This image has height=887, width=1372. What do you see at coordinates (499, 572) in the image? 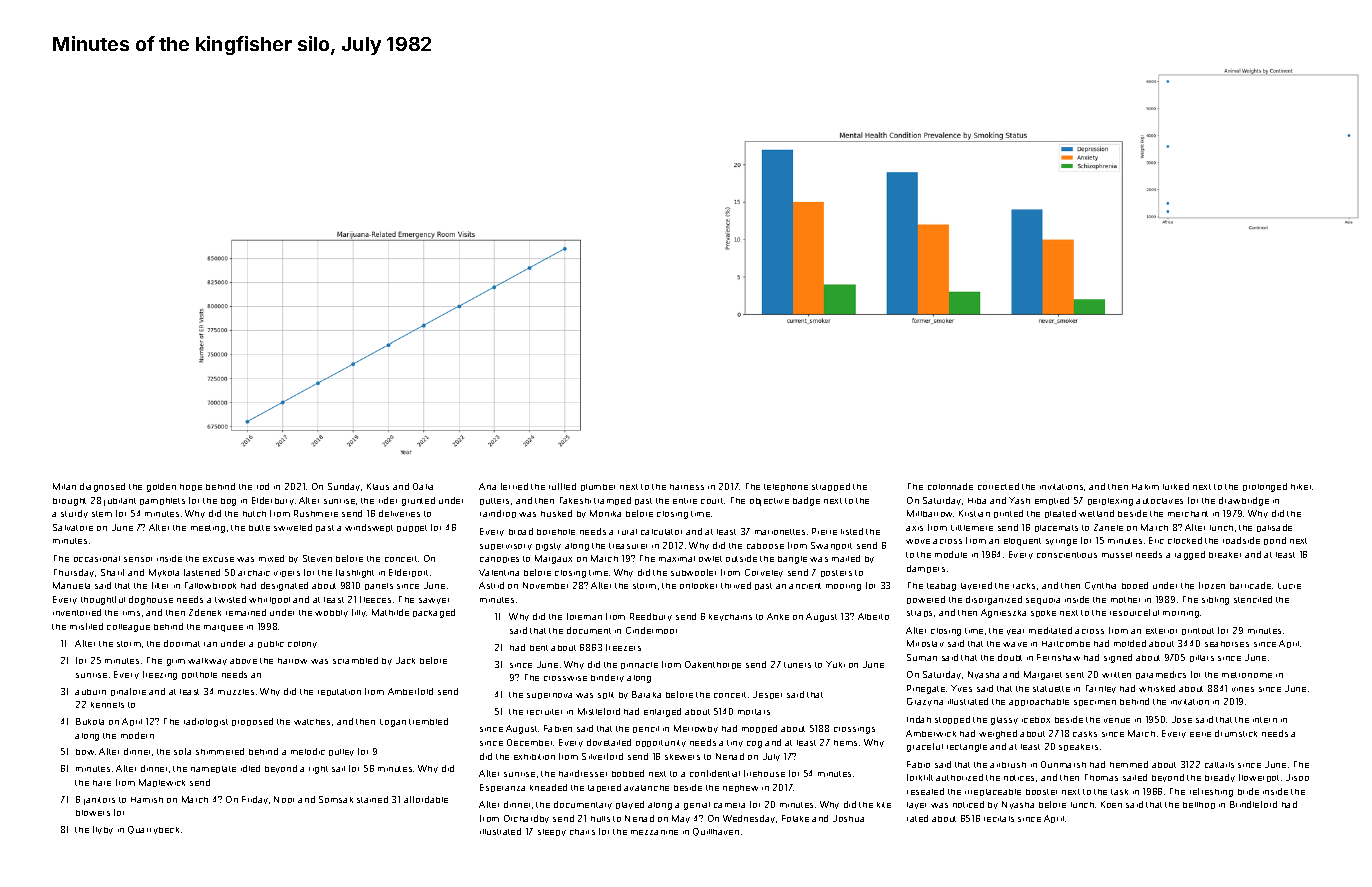
I see `Valentina` at bounding box center [499, 572].
